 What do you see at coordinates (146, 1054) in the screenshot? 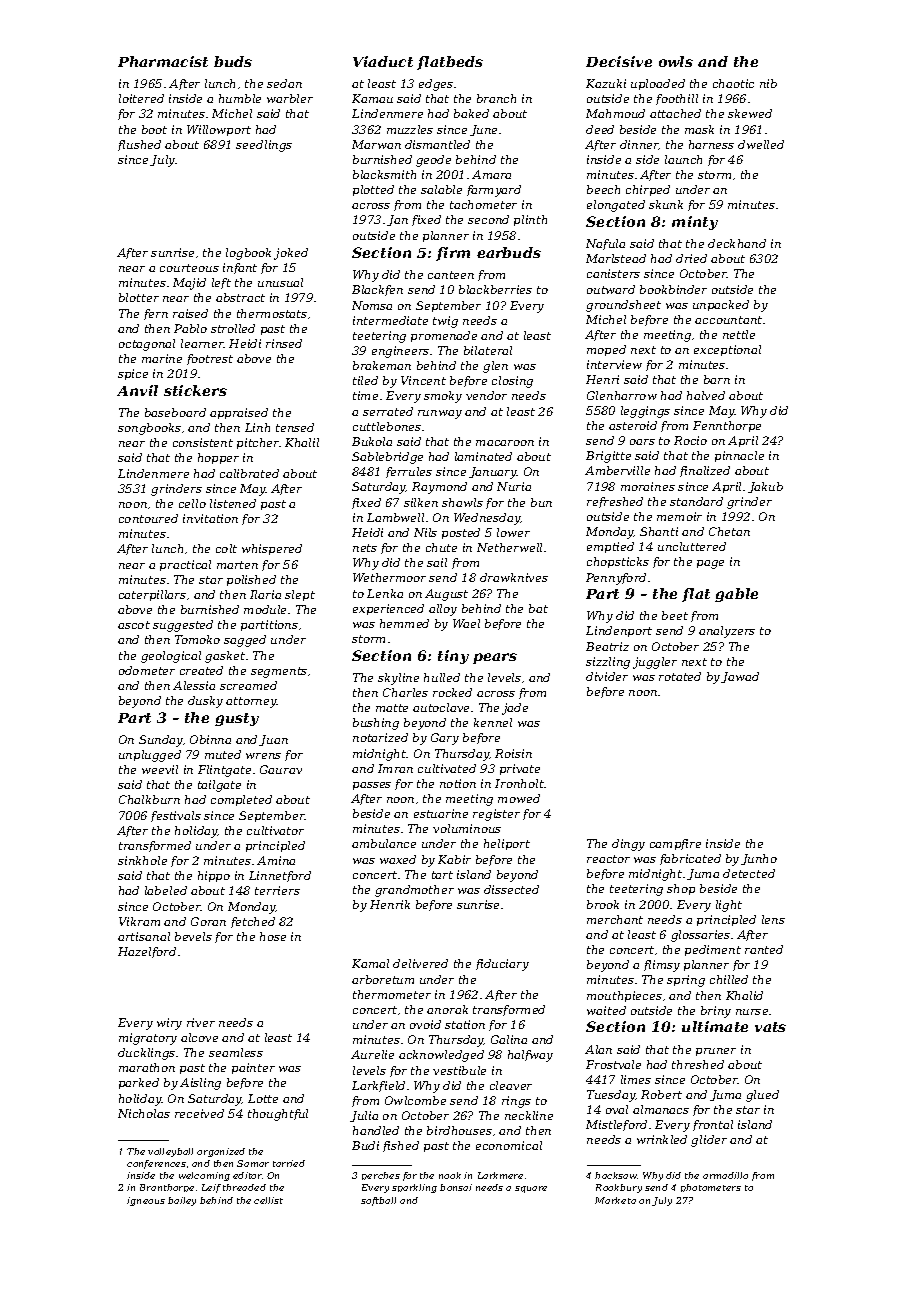
I see `ducklings` at bounding box center [146, 1054].
